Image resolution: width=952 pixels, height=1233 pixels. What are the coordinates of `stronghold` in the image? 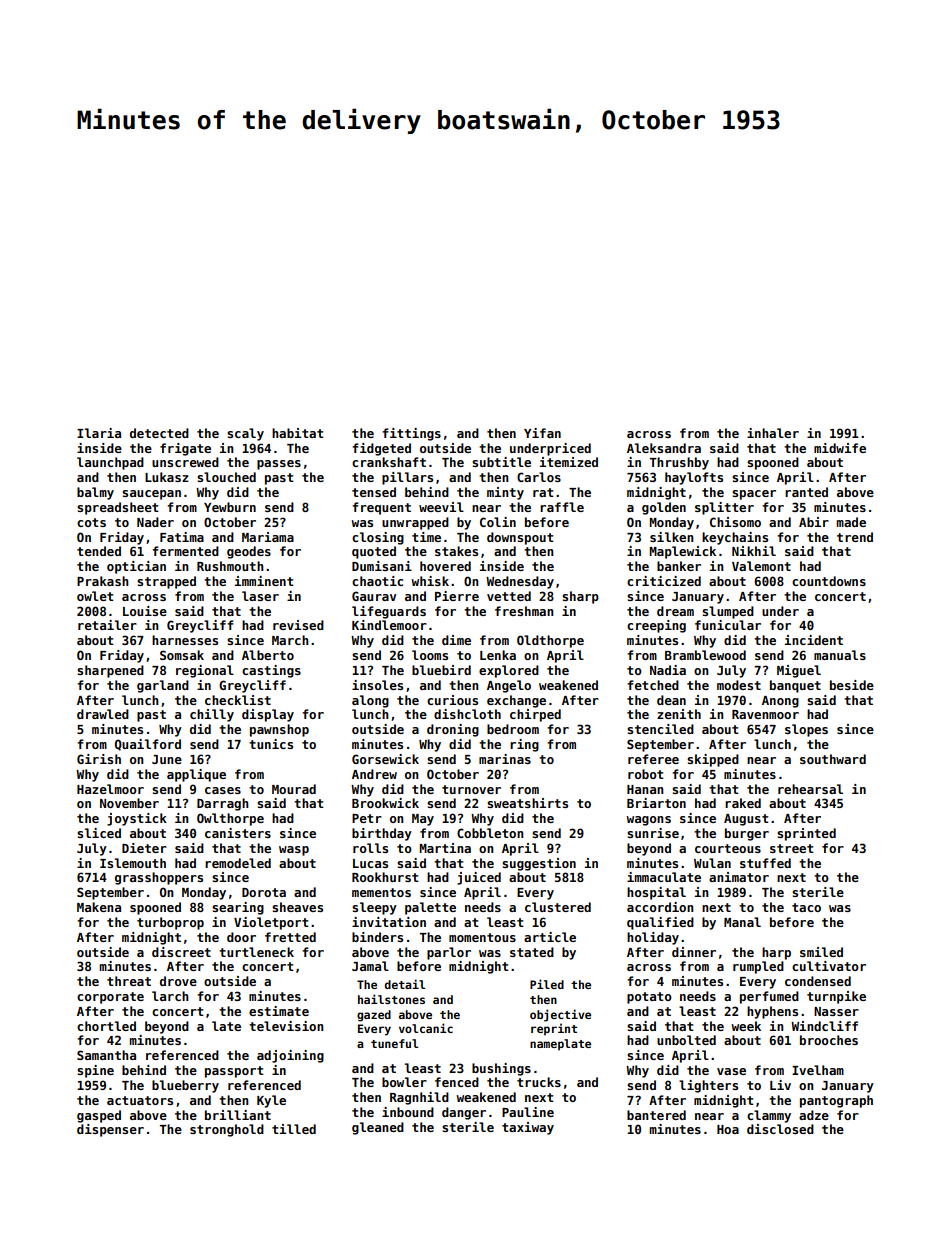 It's located at (227, 1130).
